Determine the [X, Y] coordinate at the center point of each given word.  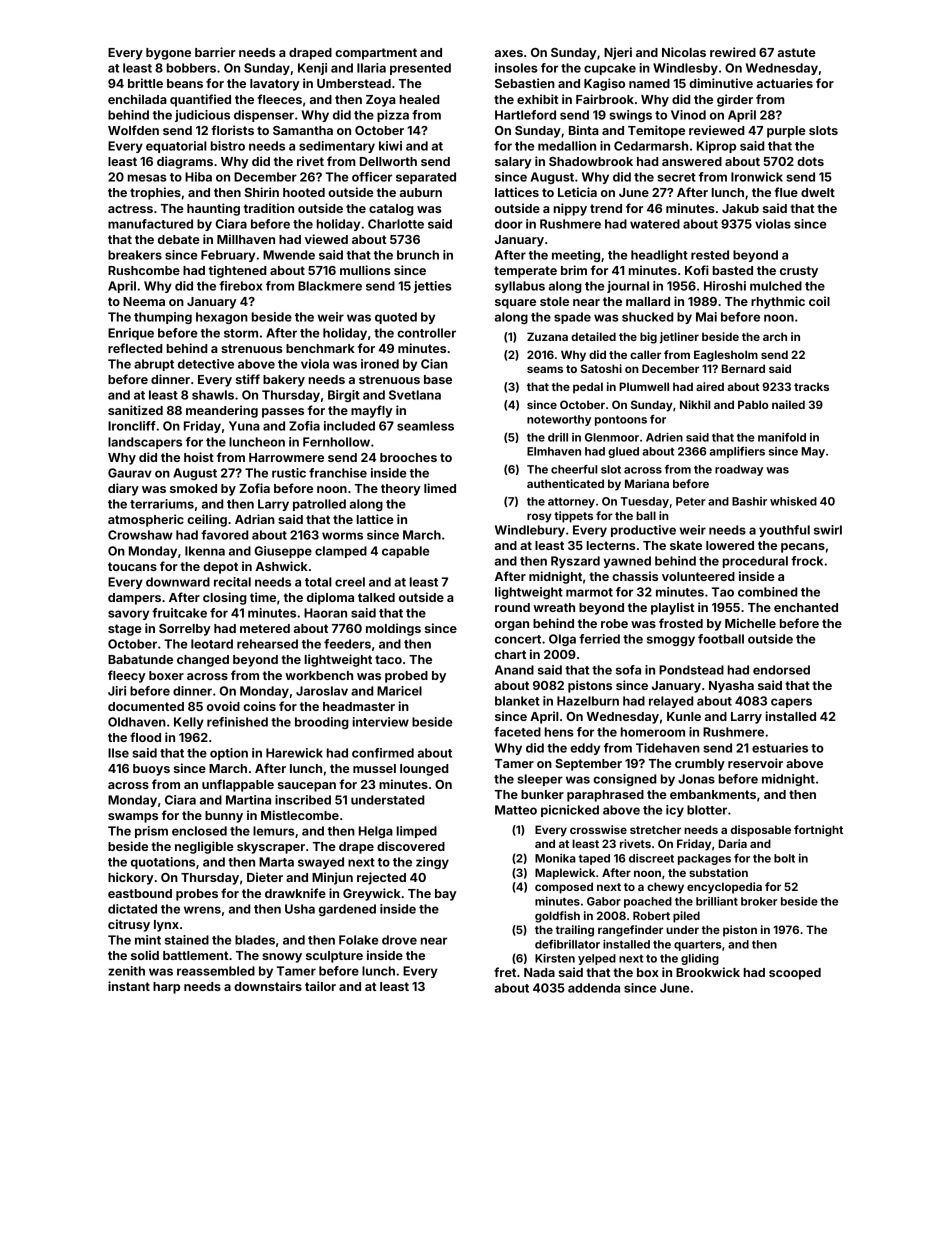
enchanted [806, 607]
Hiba [198, 177]
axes [509, 53]
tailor [320, 986]
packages [704, 859]
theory [401, 490]
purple [786, 132]
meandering [222, 411]
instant [129, 986]
